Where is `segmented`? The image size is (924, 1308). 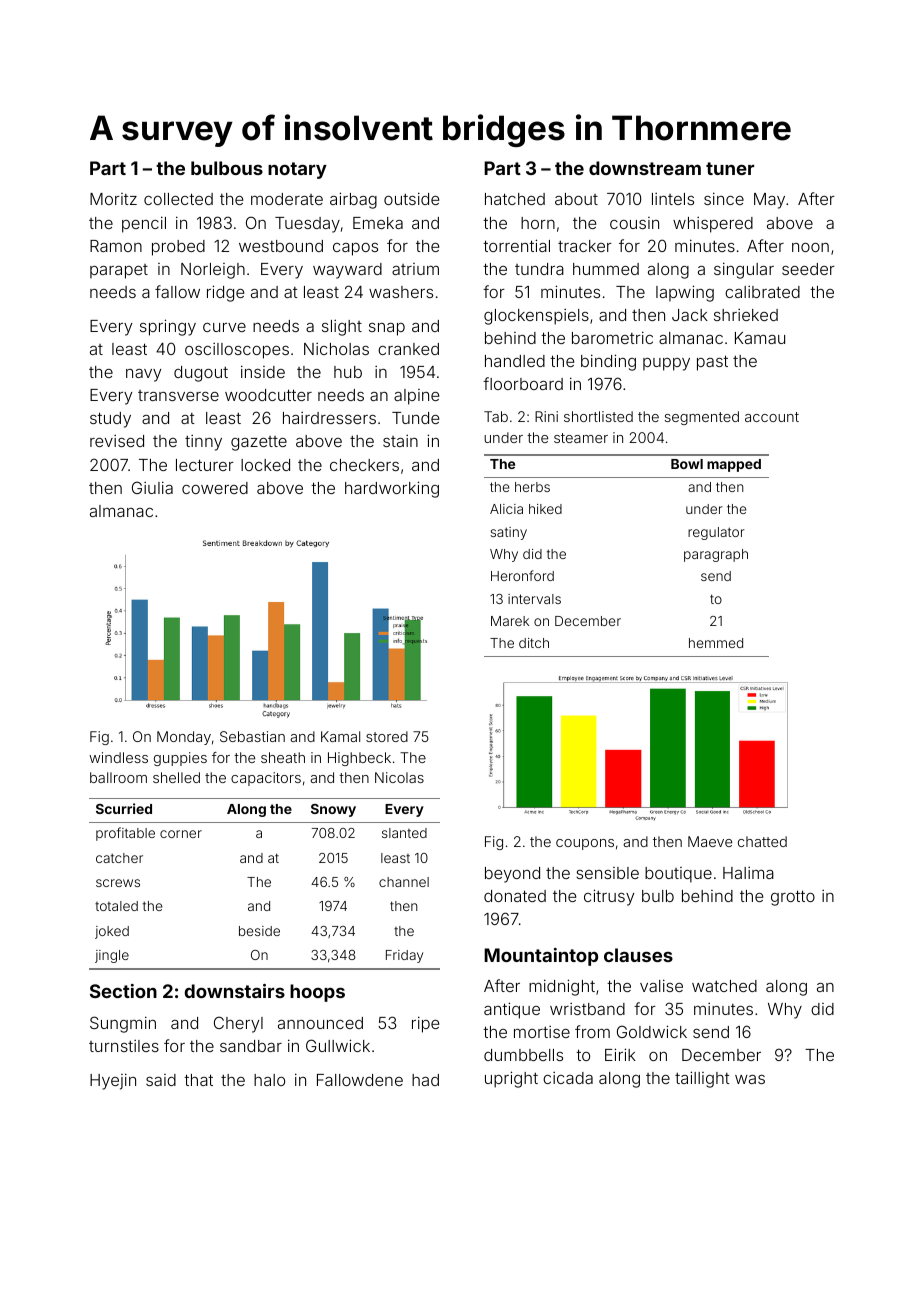 segmented is located at coordinates (702, 418).
